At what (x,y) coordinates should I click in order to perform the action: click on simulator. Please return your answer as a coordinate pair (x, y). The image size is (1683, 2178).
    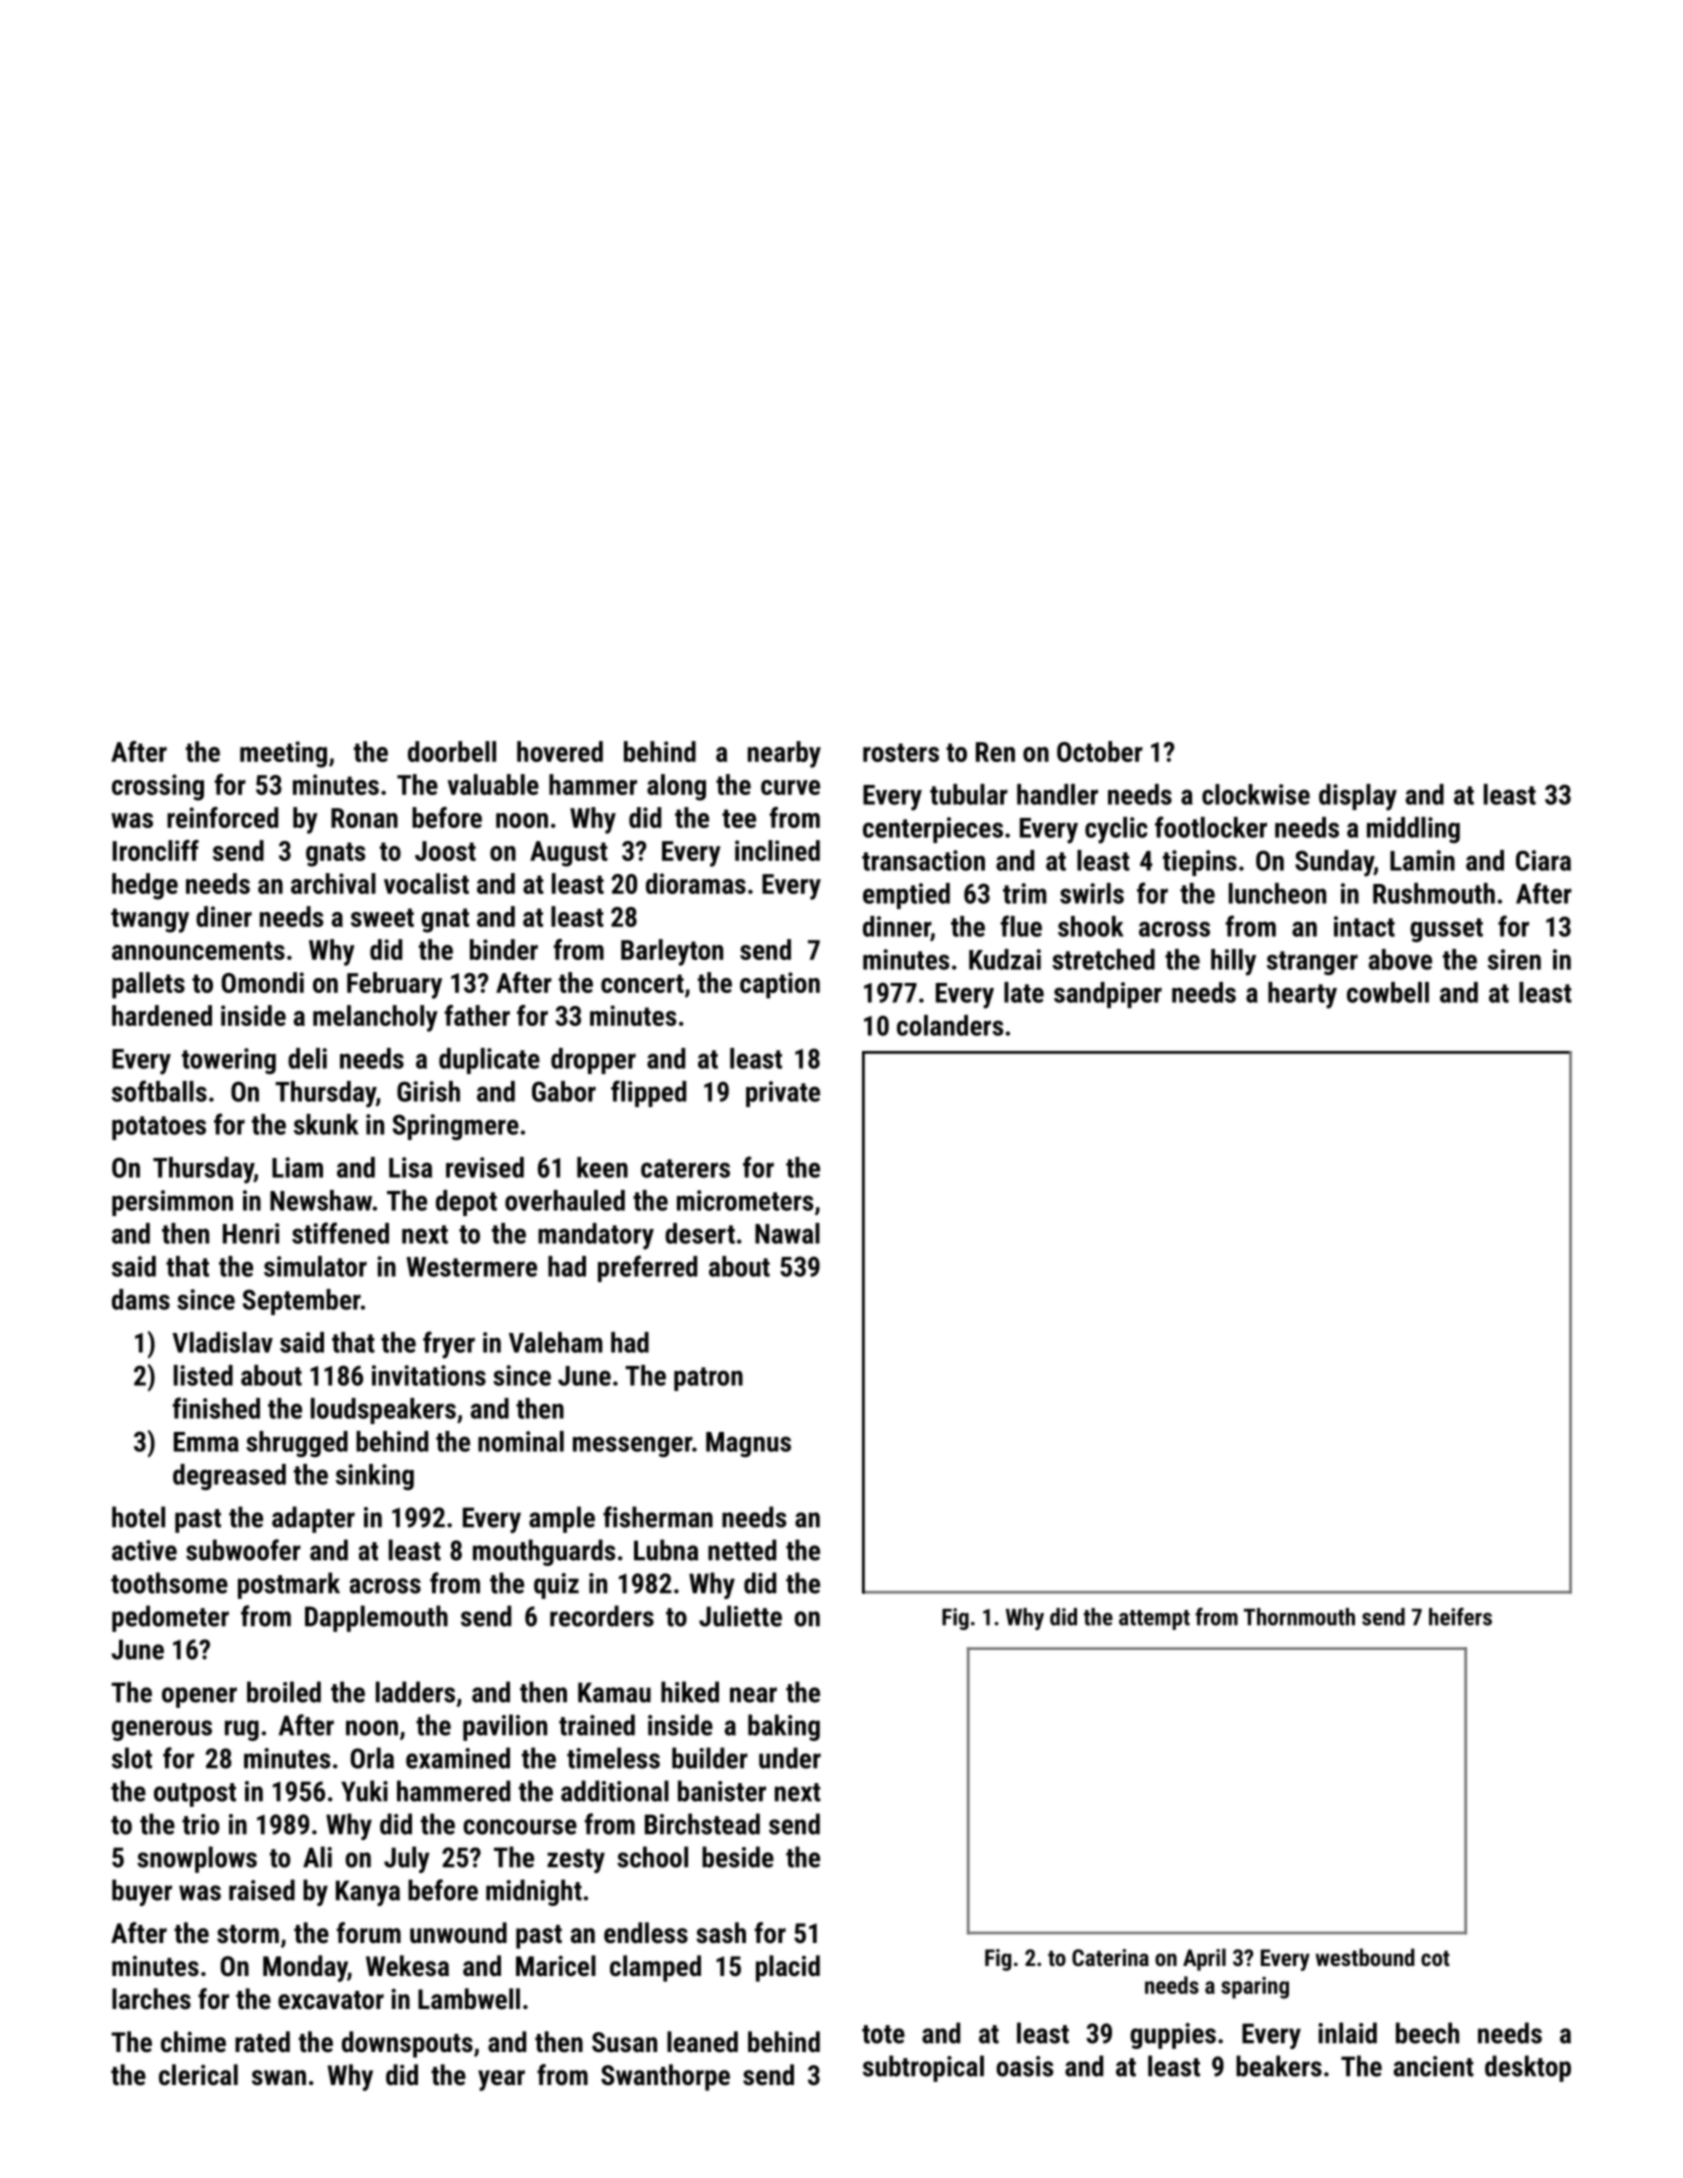
    Looking at the image, I should click on (315, 1266).
